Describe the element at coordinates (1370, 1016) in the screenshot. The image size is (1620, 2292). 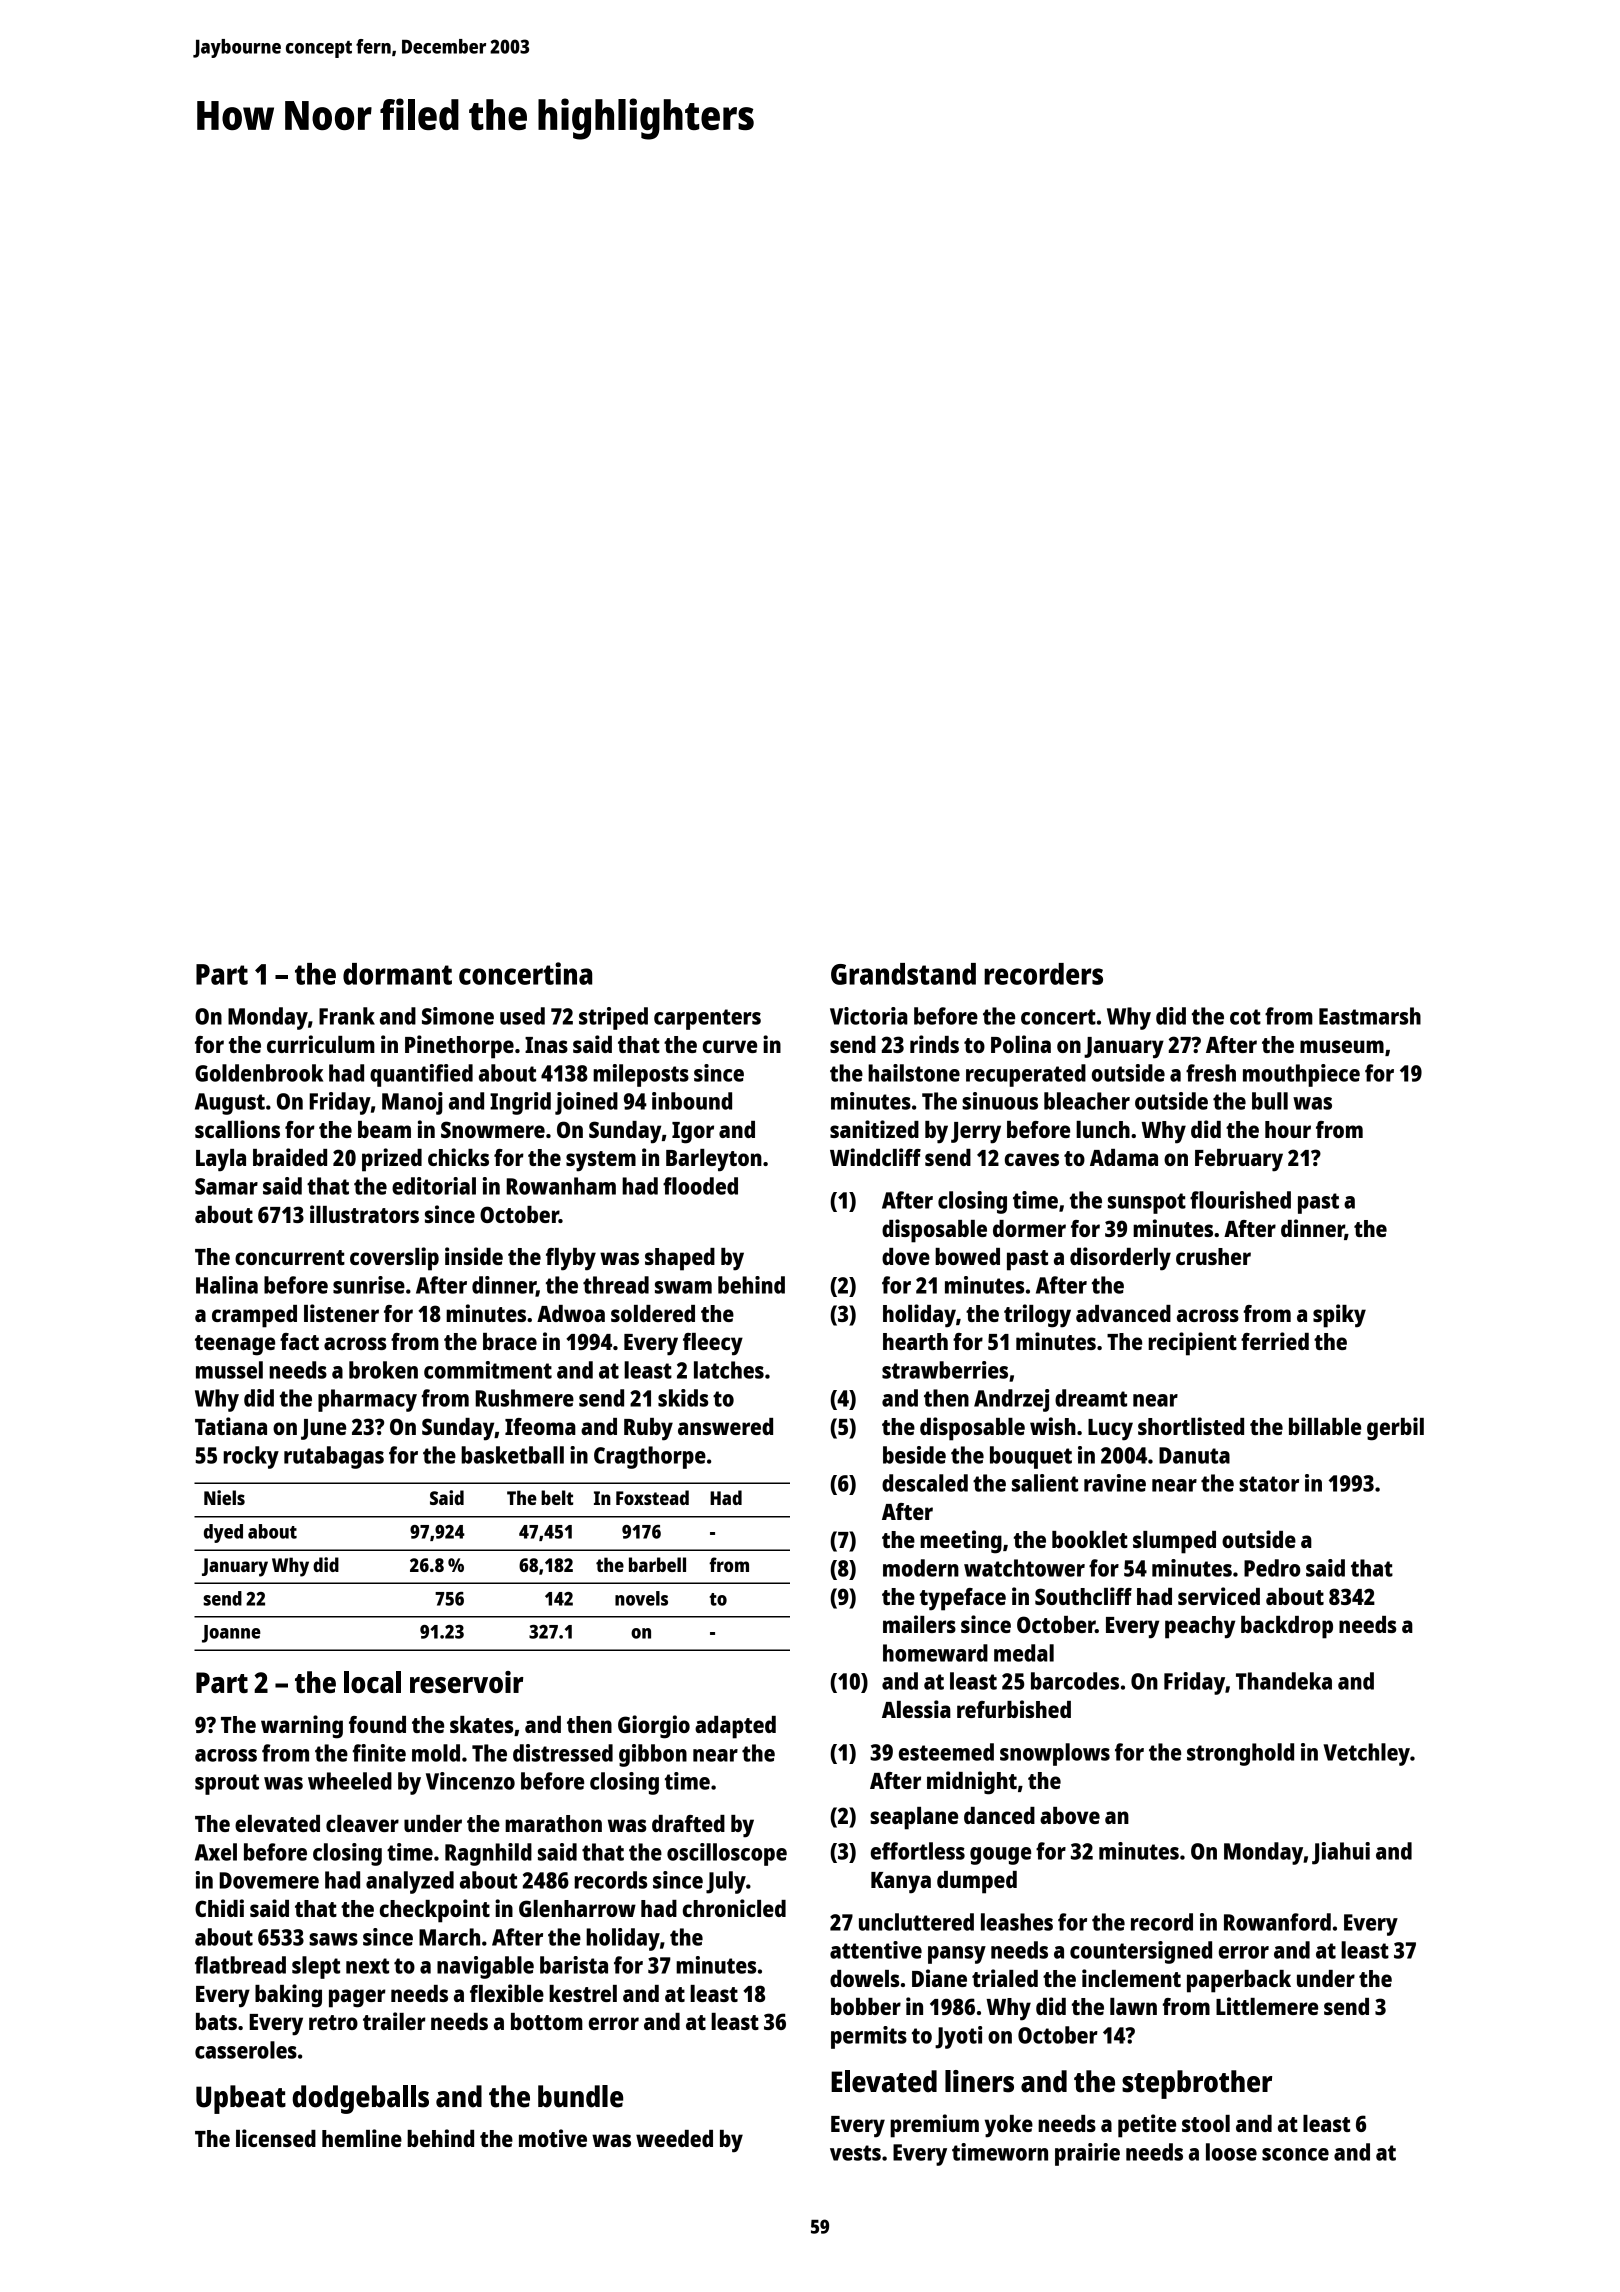
I see `Eastmarsh` at that location.
